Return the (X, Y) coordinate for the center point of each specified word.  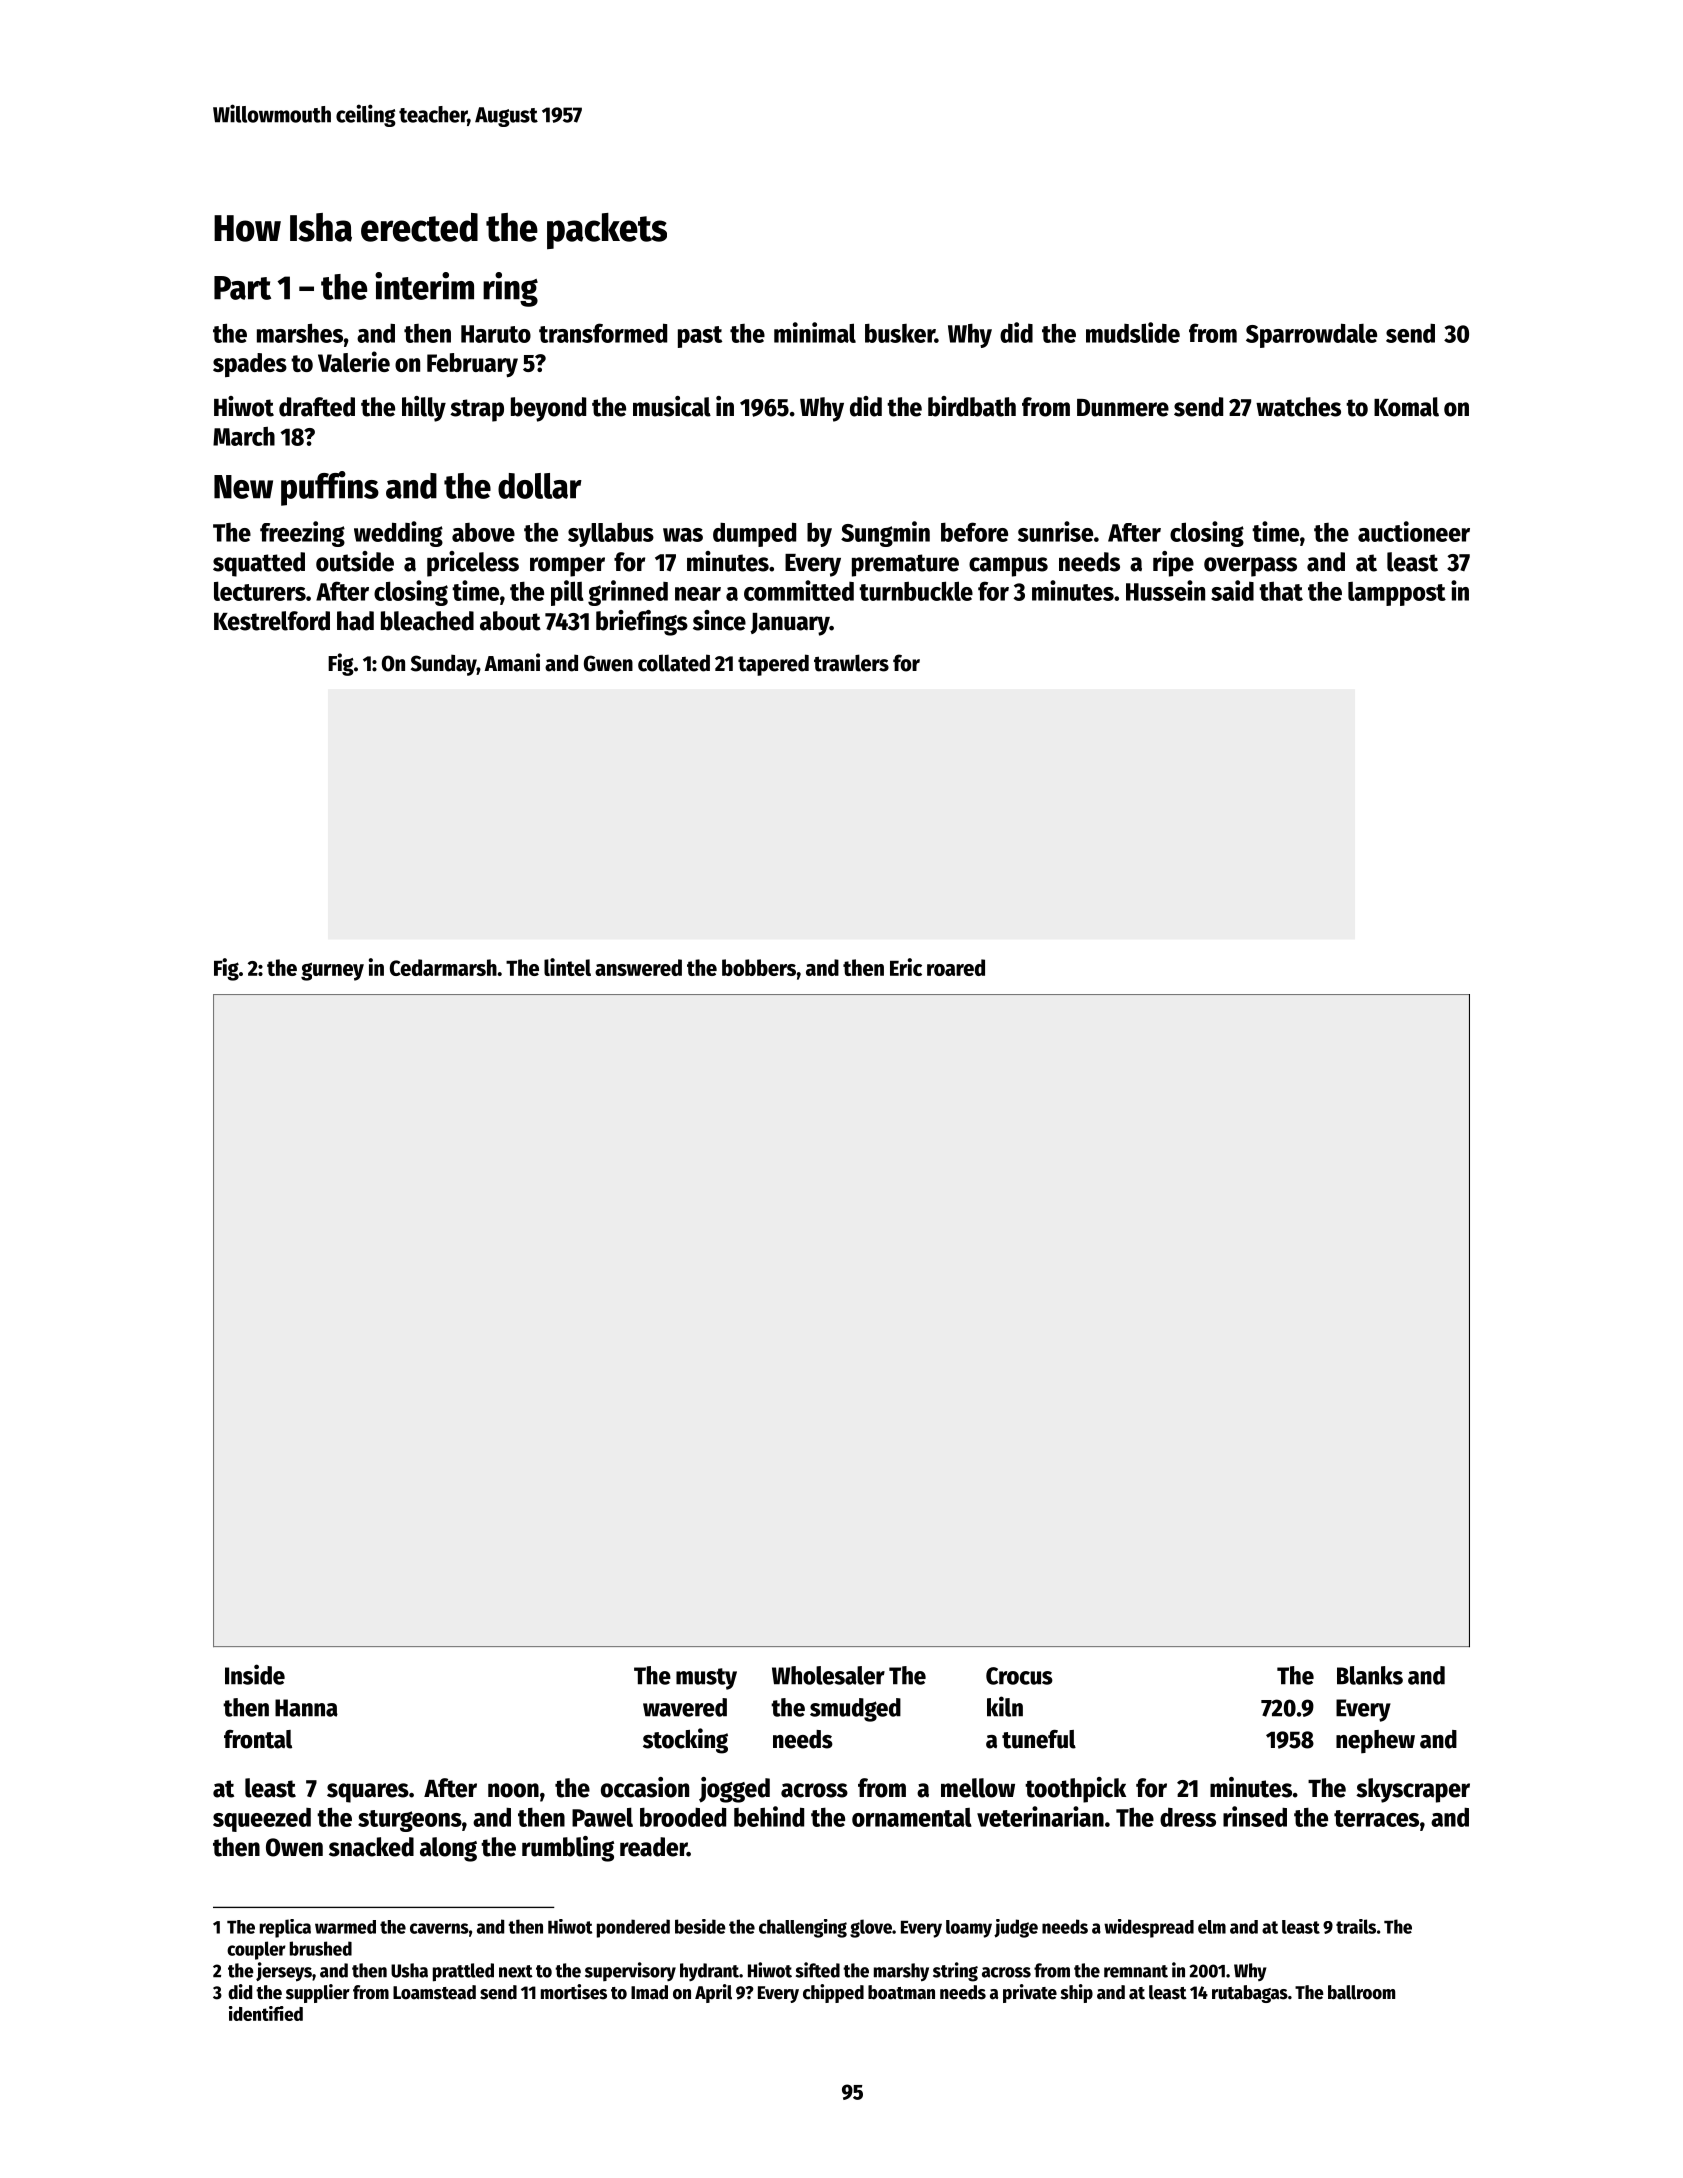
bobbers (759, 967)
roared (956, 967)
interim (424, 286)
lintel (567, 967)
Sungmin (885, 534)
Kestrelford (272, 621)
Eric (906, 967)
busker (900, 333)
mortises (574, 1992)
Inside (255, 1674)
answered (638, 967)
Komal (1406, 407)
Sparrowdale (1311, 335)
